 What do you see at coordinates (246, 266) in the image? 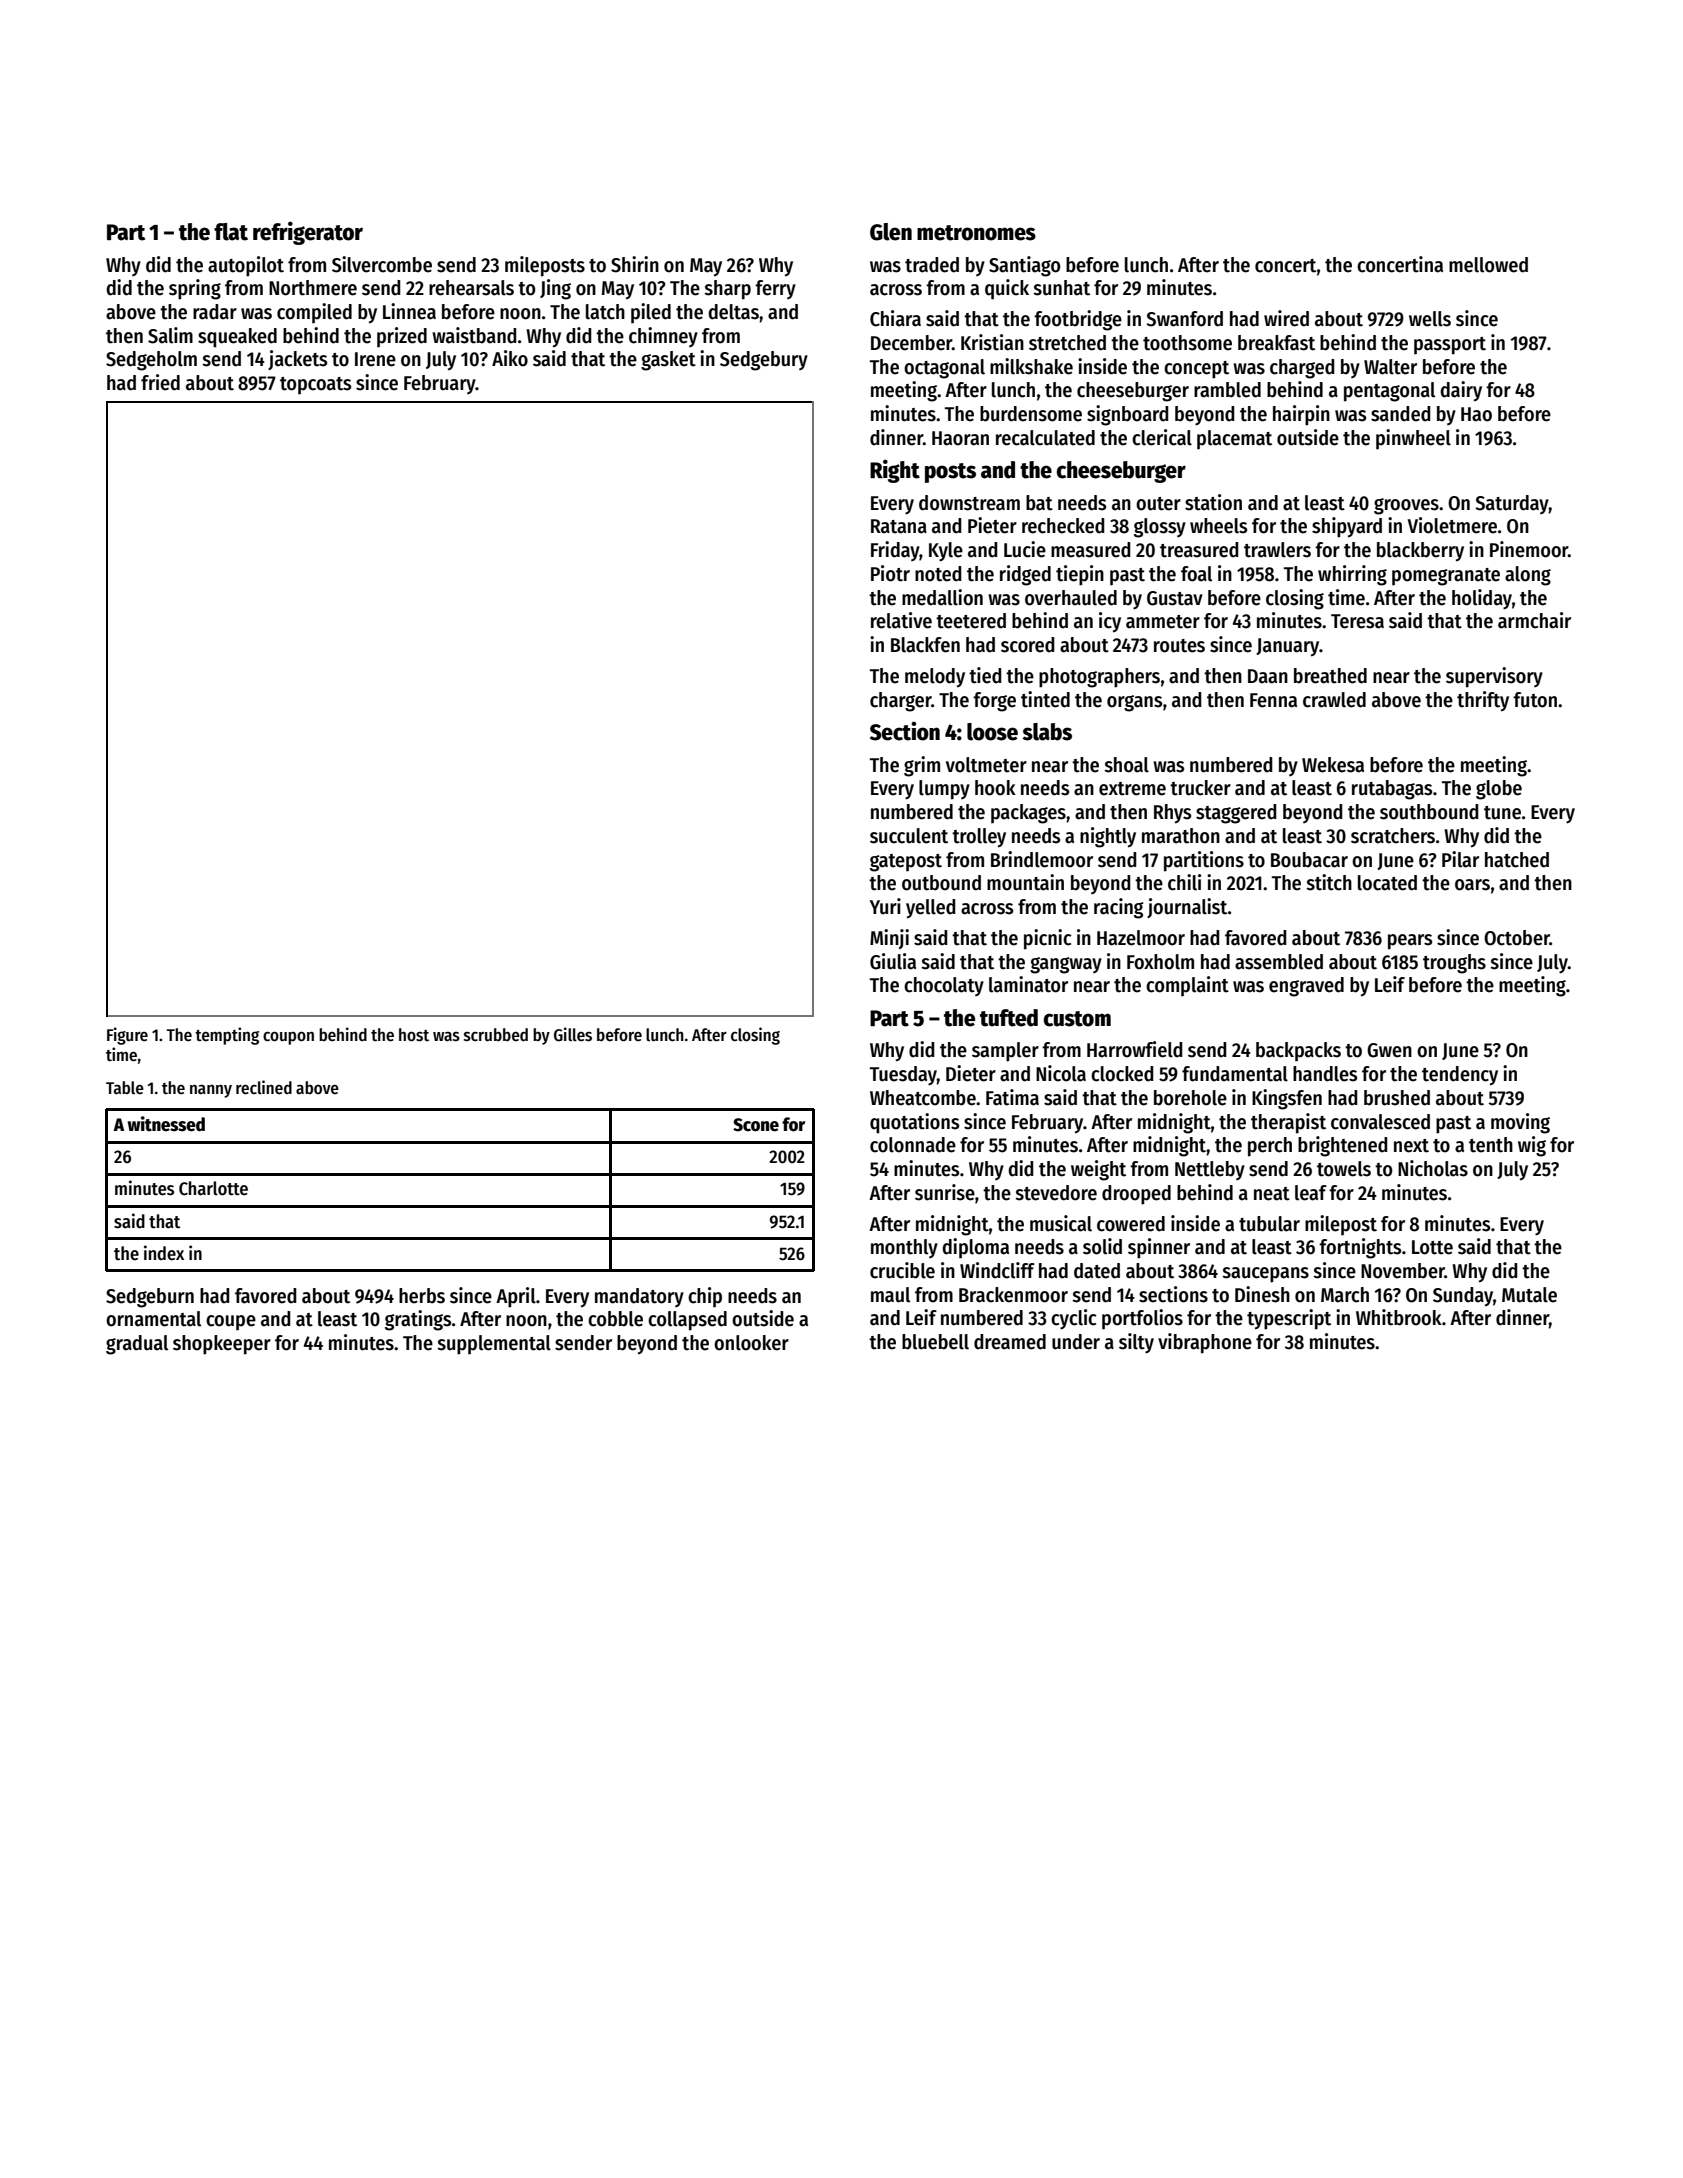
I see `autopilot` at bounding box center [246, 266].
